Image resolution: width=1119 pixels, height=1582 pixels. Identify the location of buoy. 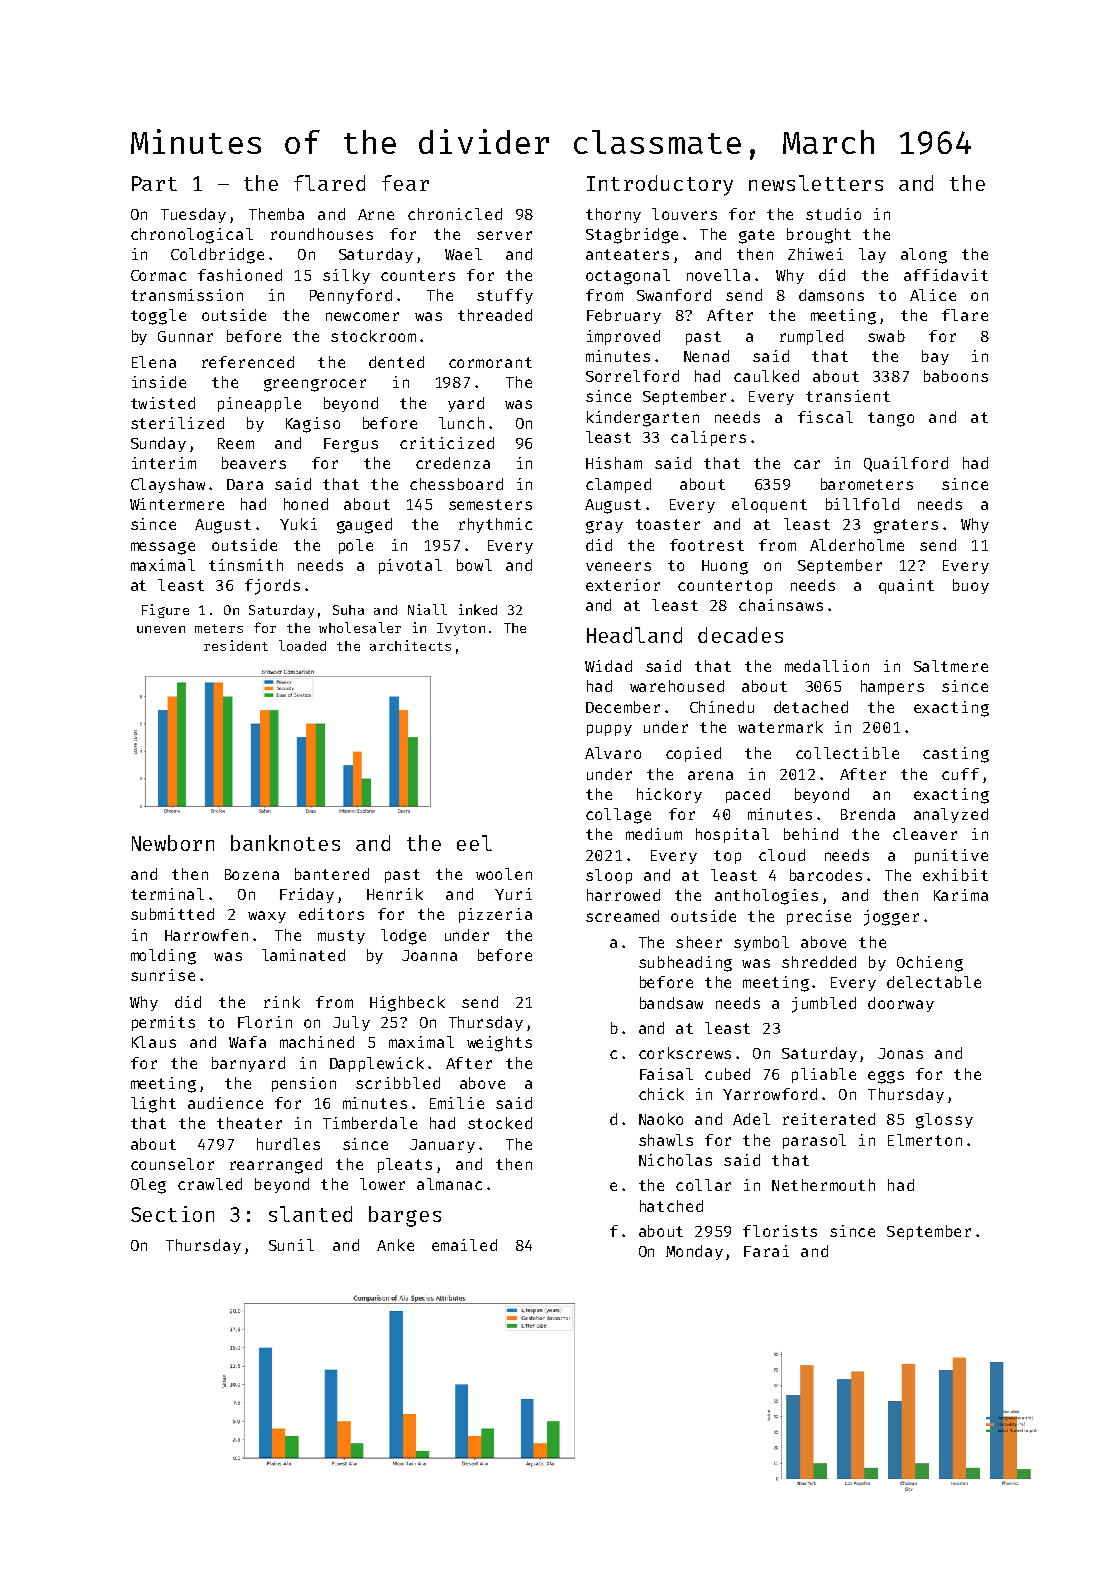
(971, 586).
